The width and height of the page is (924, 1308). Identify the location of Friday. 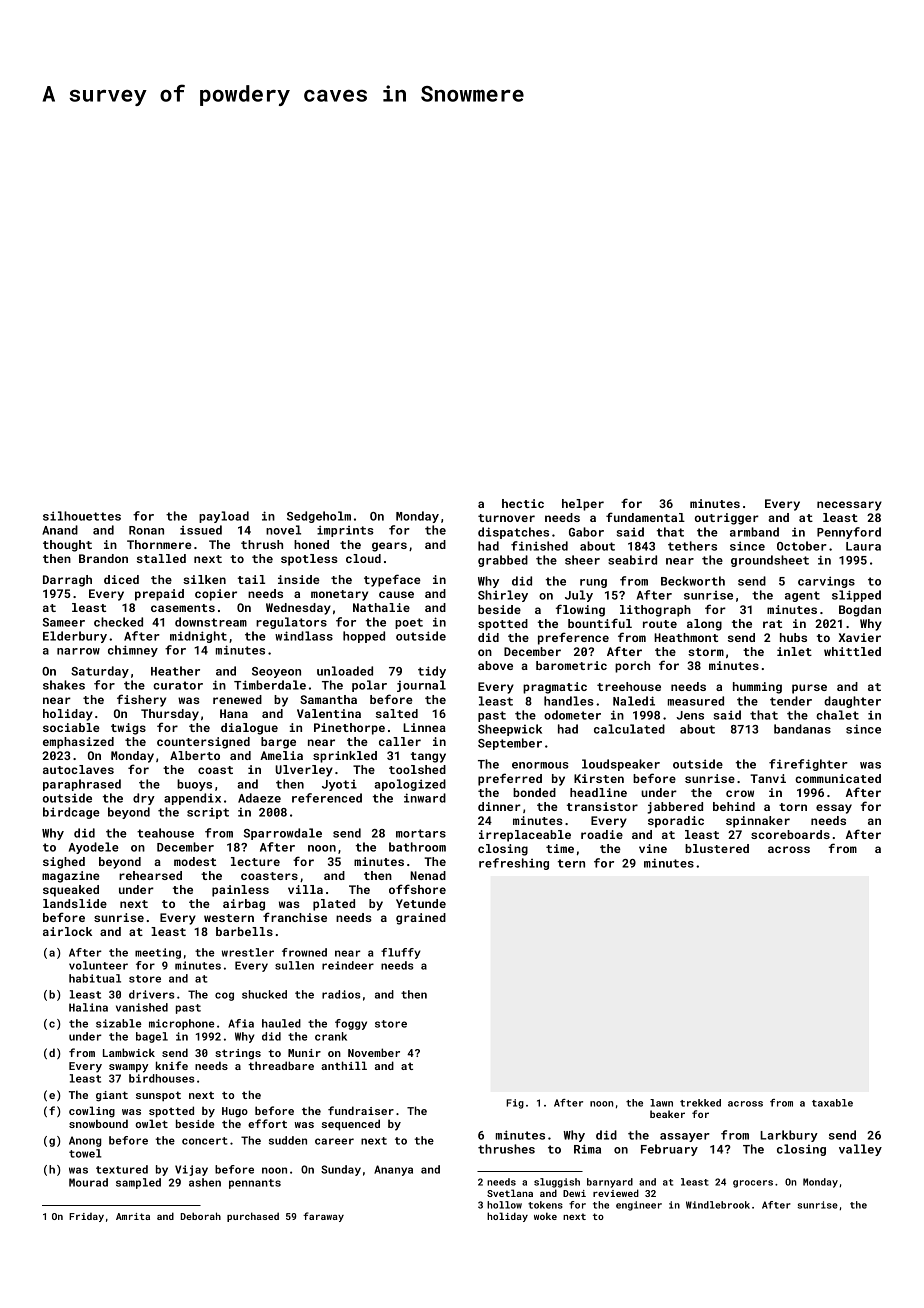
(86, 1217).
